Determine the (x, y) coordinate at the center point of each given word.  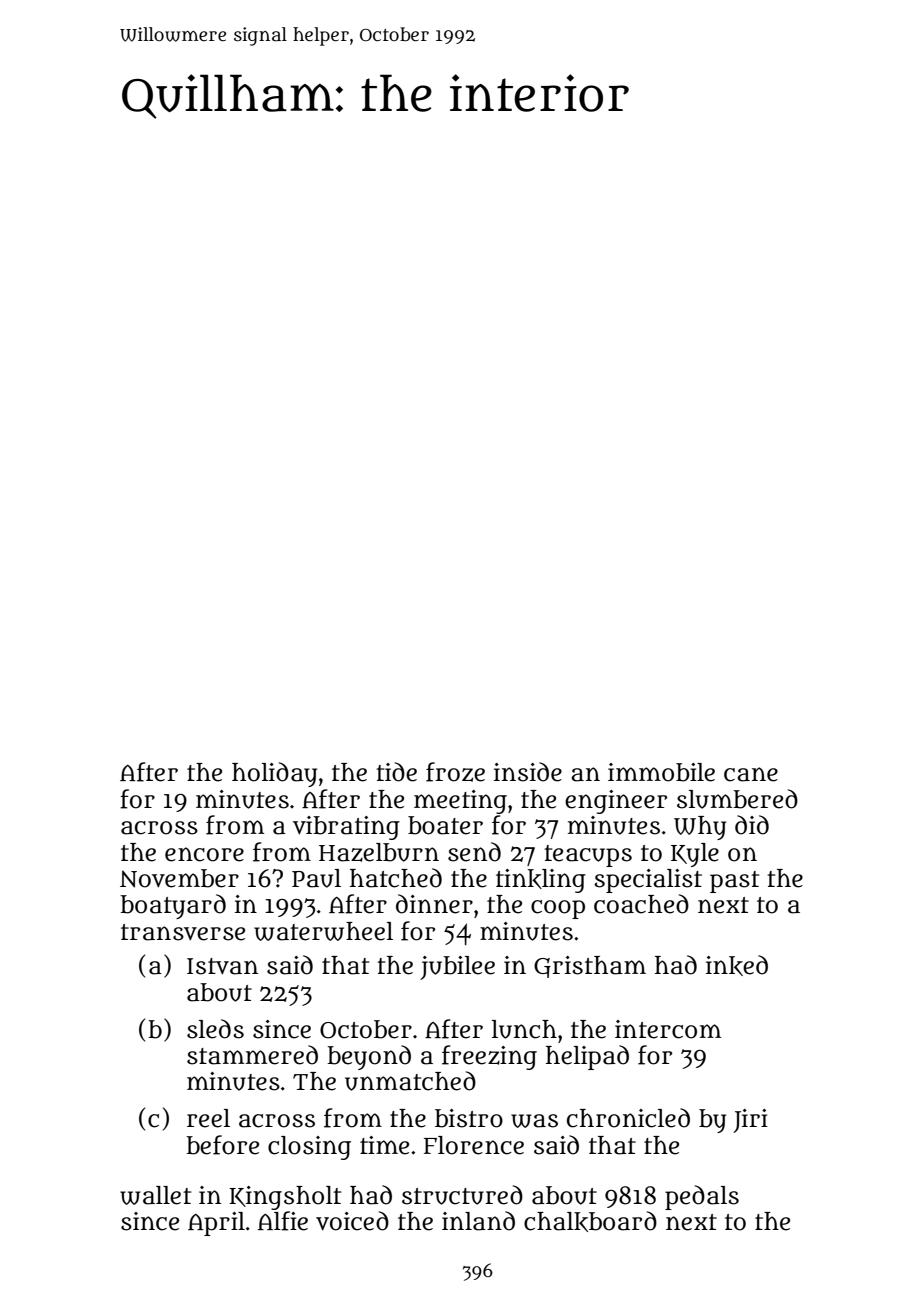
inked (737, 965)
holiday (274, 774)
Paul (316, 878)
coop (558, 909)
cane (751, 774)
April (216, 1224)
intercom (668, 1029)
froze (455, 772)
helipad (587, 1057)
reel (208, 1118)
